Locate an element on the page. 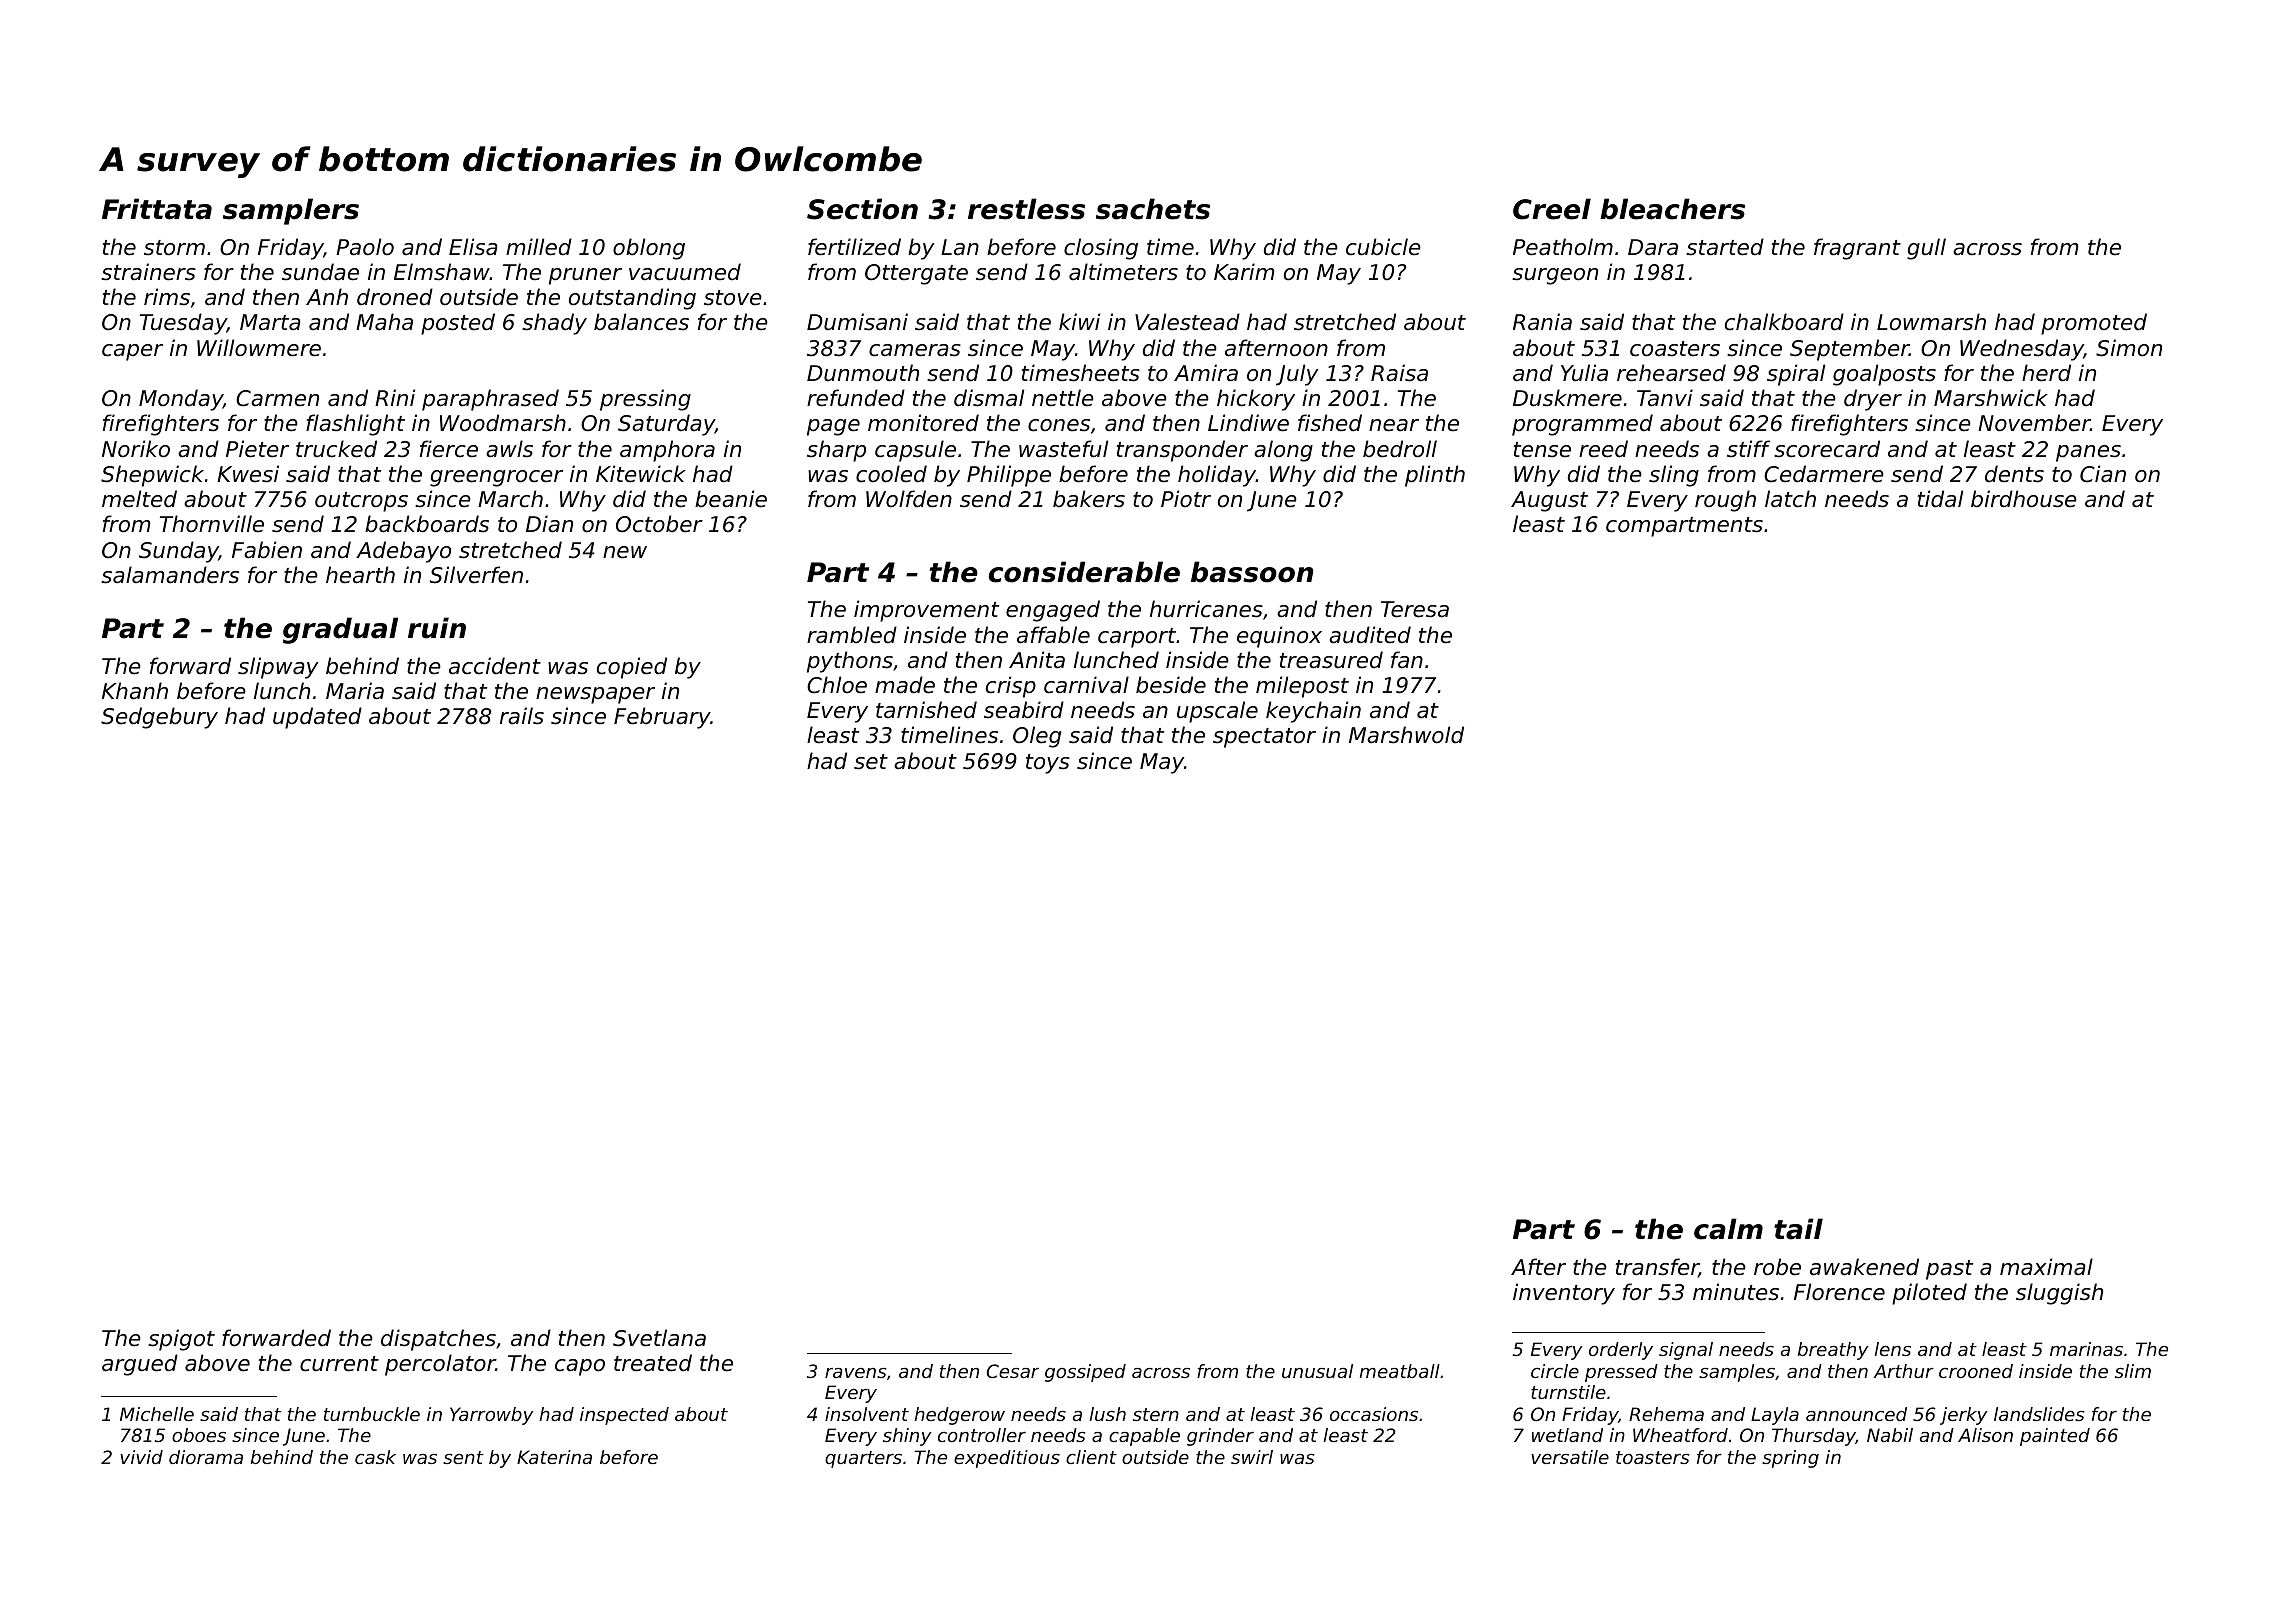  fan is located at coordinates (1407, 660).
